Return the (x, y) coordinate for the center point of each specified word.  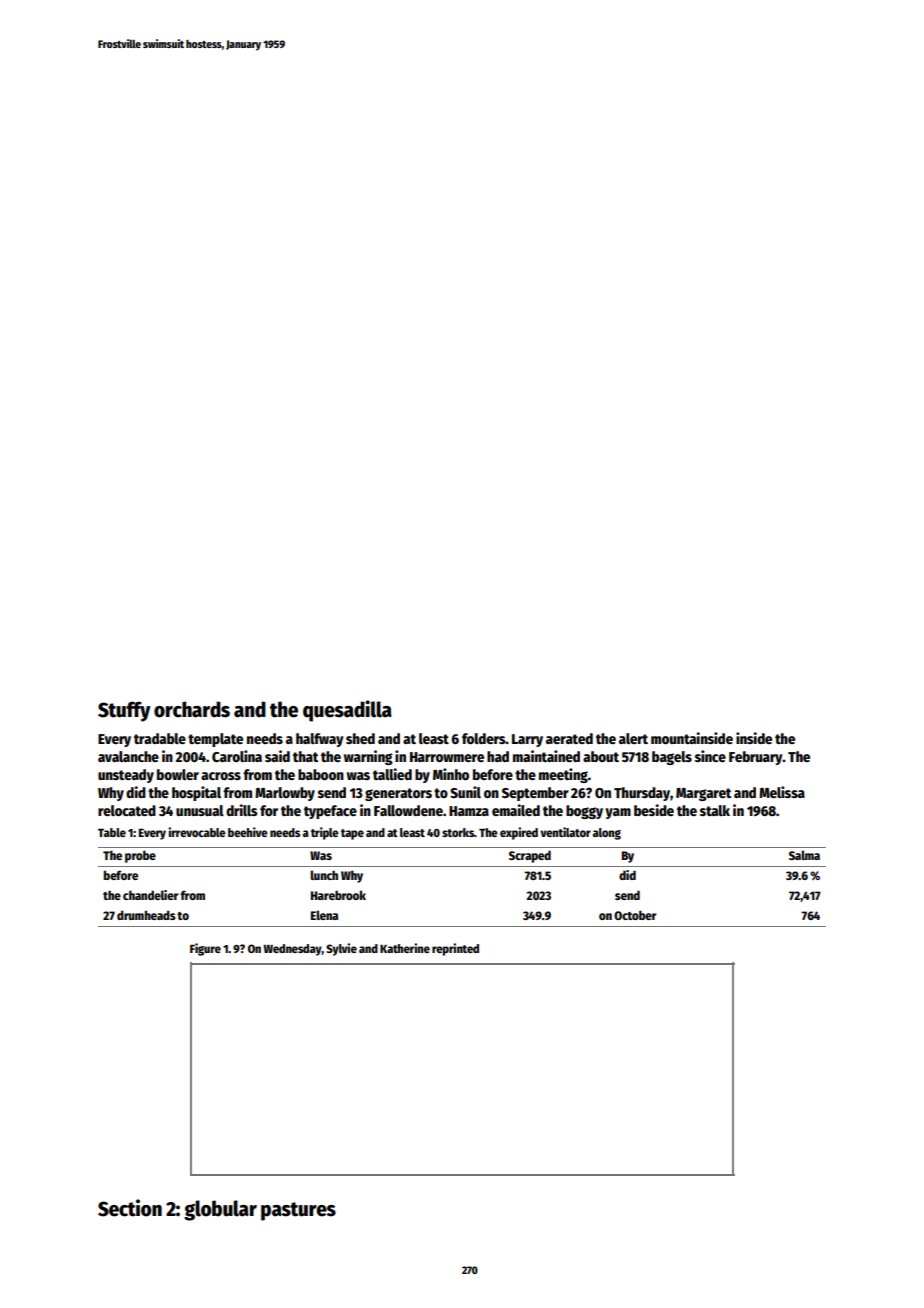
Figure (205, 949)
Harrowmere (447, 757)
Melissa (782, 792)
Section (130, 1208)
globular (220, 1210)
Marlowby (285, 794)
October (635, 915)
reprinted (455, 949)
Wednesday (292, 950)
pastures (298, 1211)
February (756, 758)
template (215, 740)
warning (368, 757)
